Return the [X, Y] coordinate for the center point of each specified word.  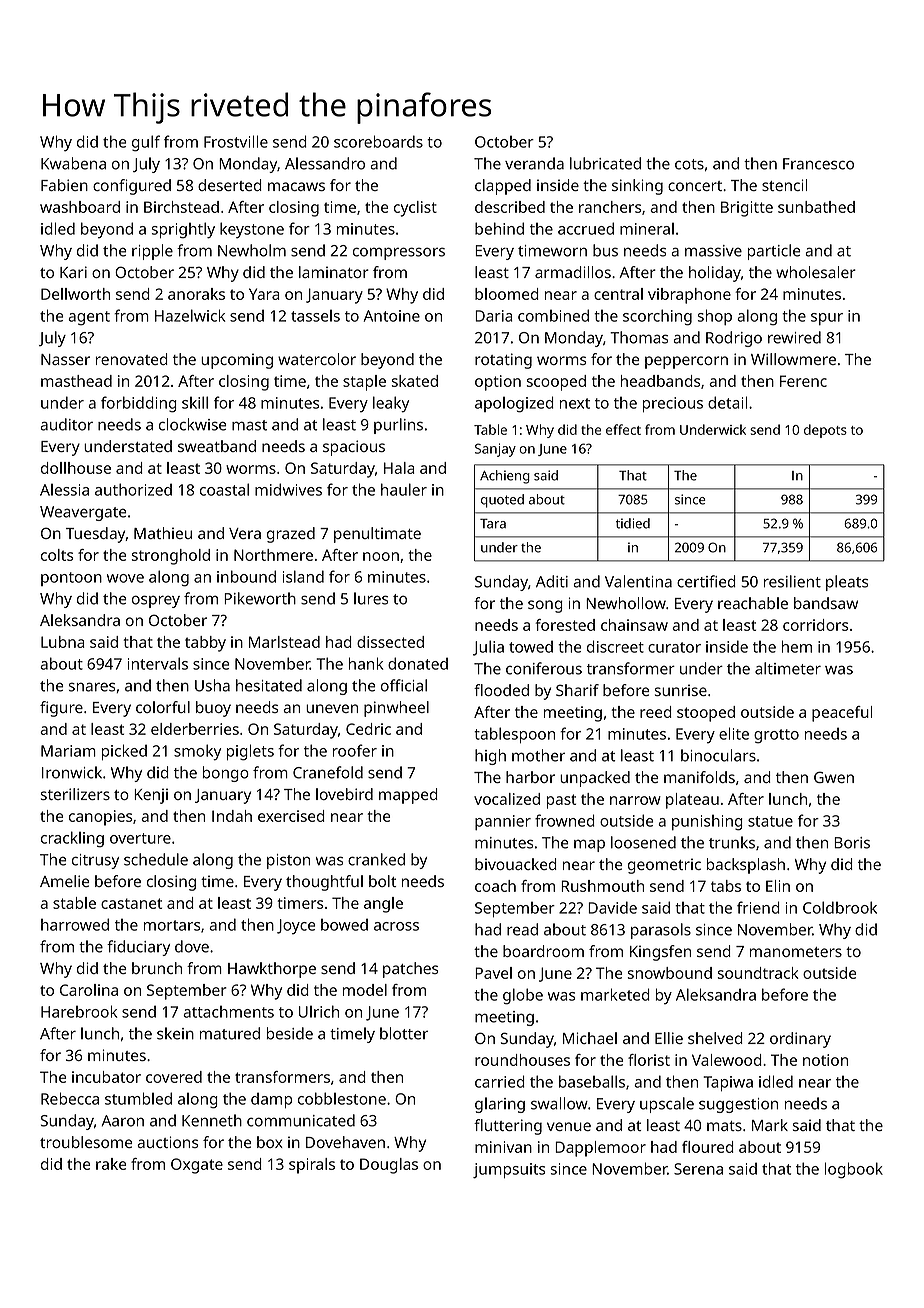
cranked [376, 859]
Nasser [65, 359]
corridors [815, 625]
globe [523, 996]
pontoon [71, 579]
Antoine [392, 316]
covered [174, 1077]
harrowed [75, 924]
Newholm [252, 250]
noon [381, 556]
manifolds [699, 777]
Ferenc [803, 381]
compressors [399, 253]
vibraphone [689, 296]
